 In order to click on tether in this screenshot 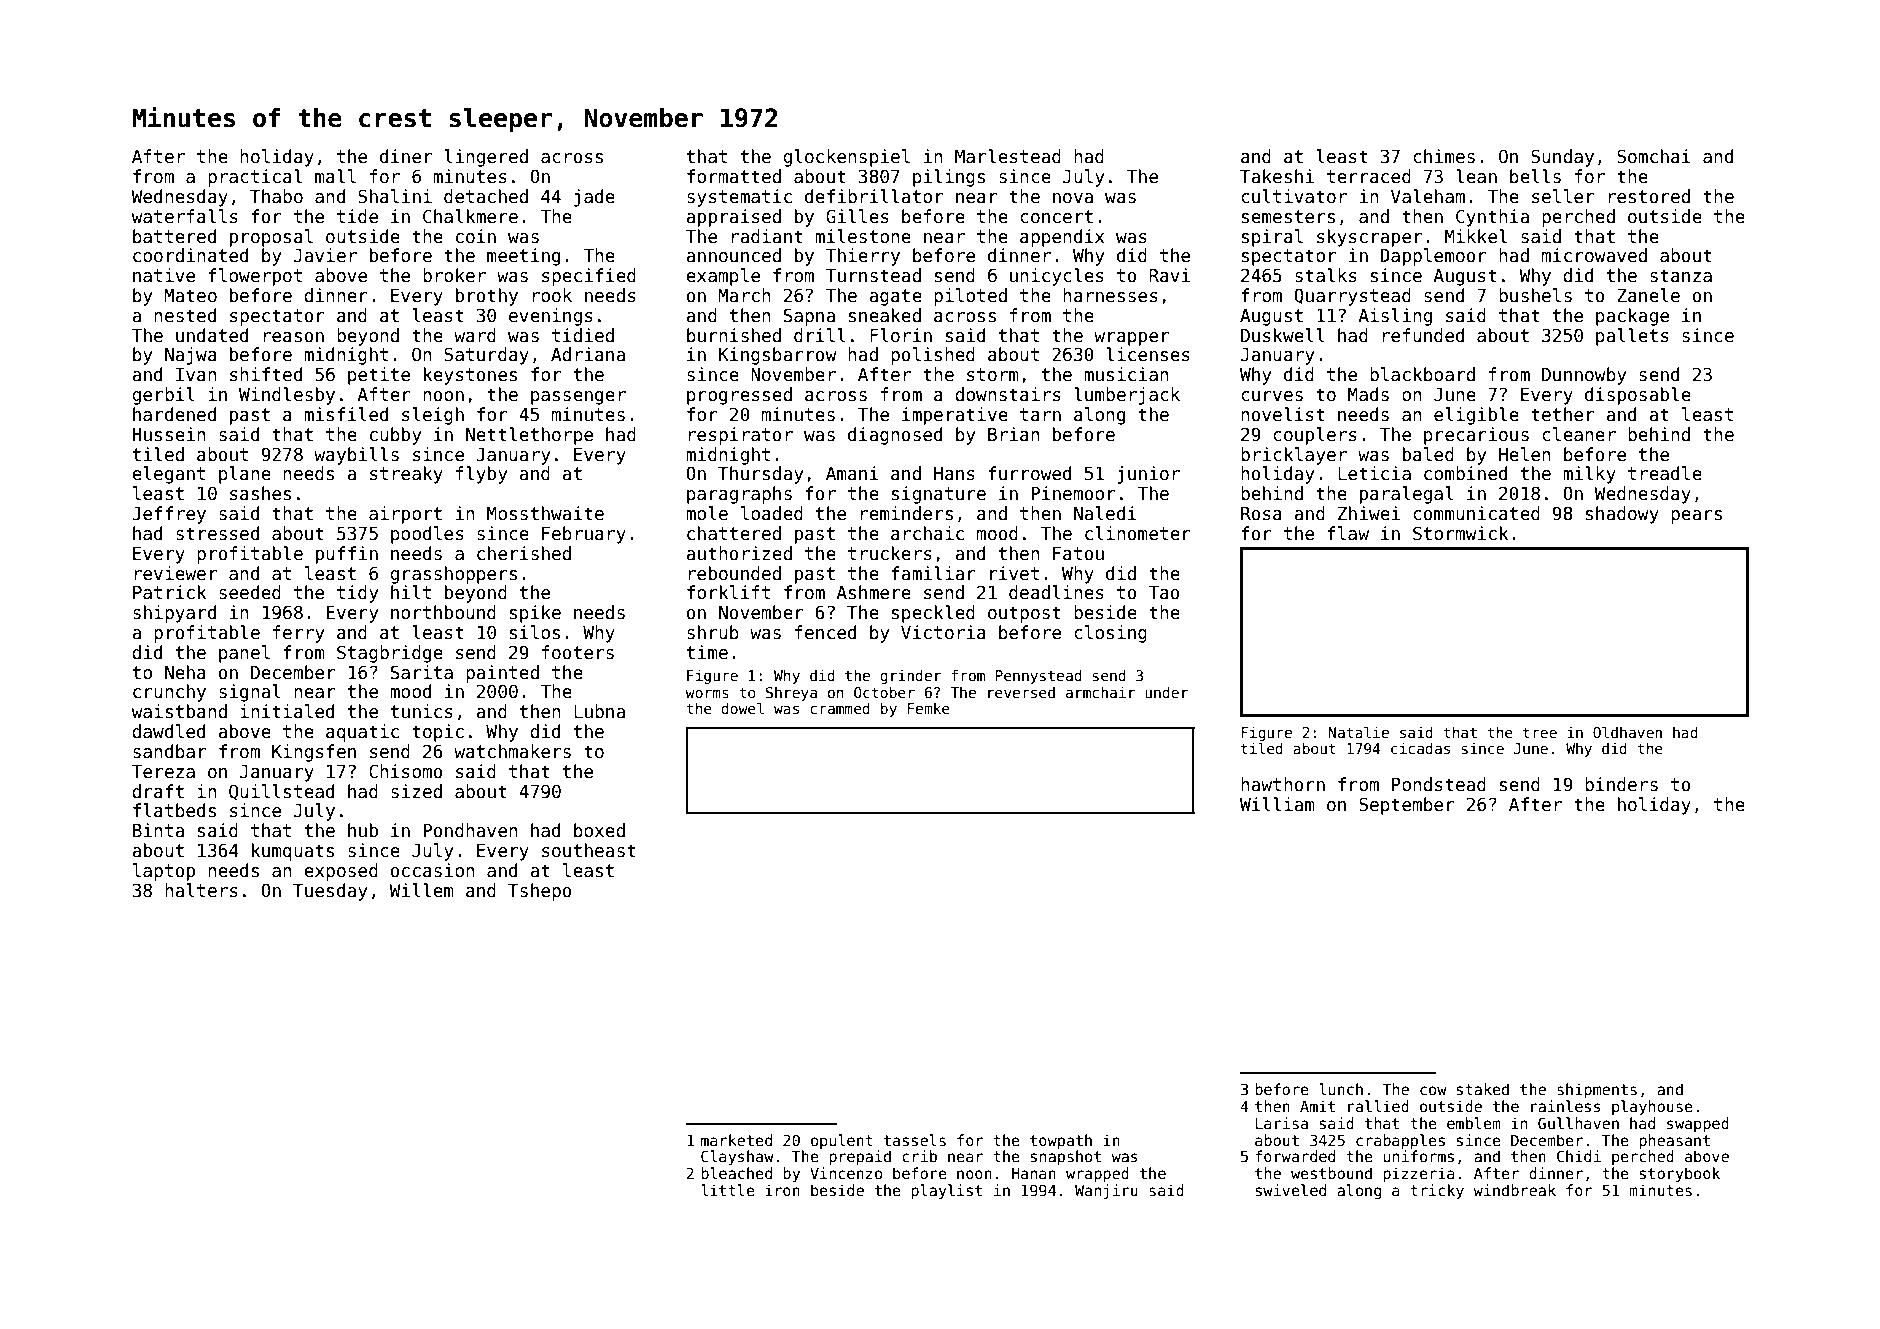, I will do `click(1562, 414)`.
